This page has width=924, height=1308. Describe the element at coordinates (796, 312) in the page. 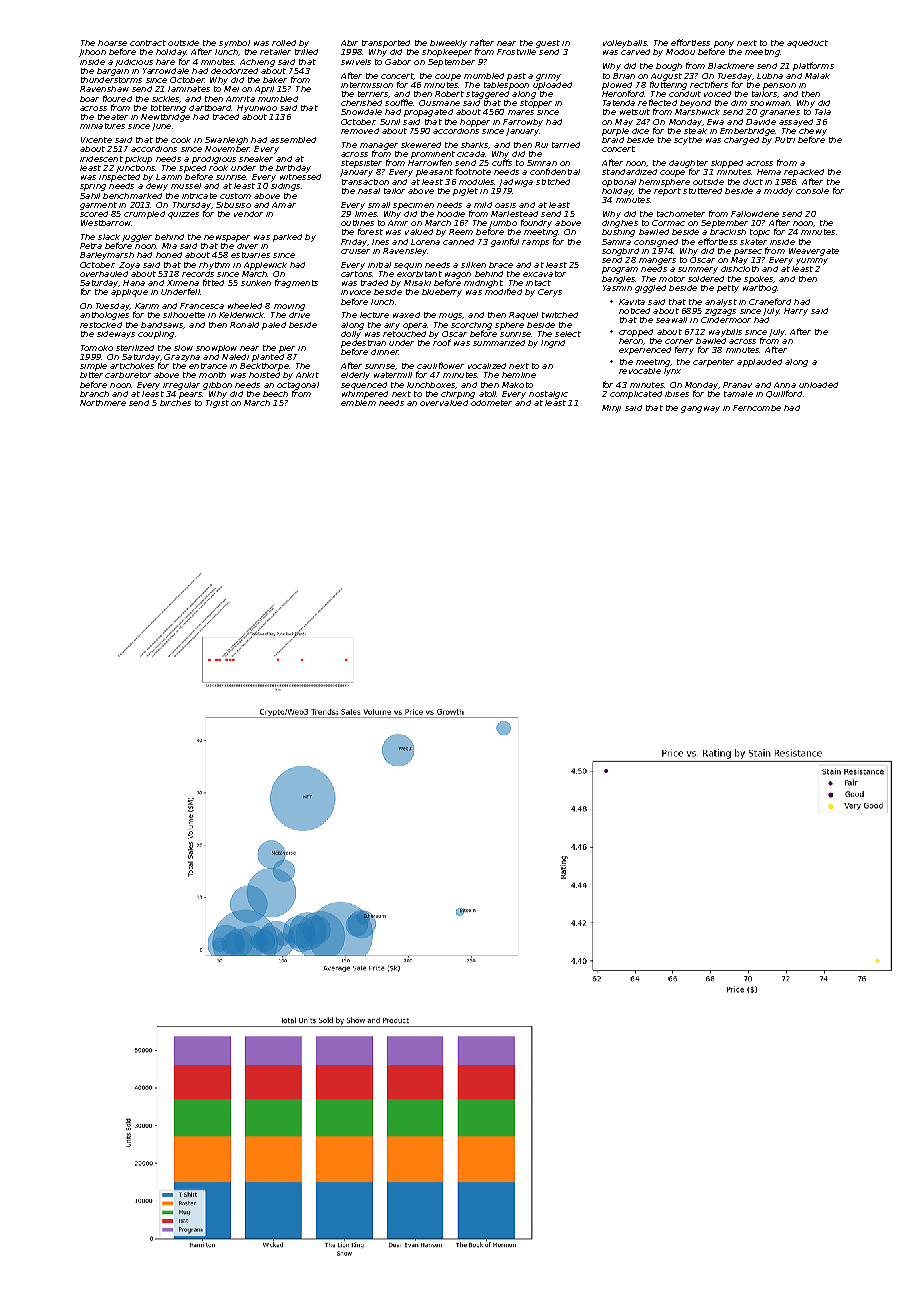

I see `Harry` at that location.
